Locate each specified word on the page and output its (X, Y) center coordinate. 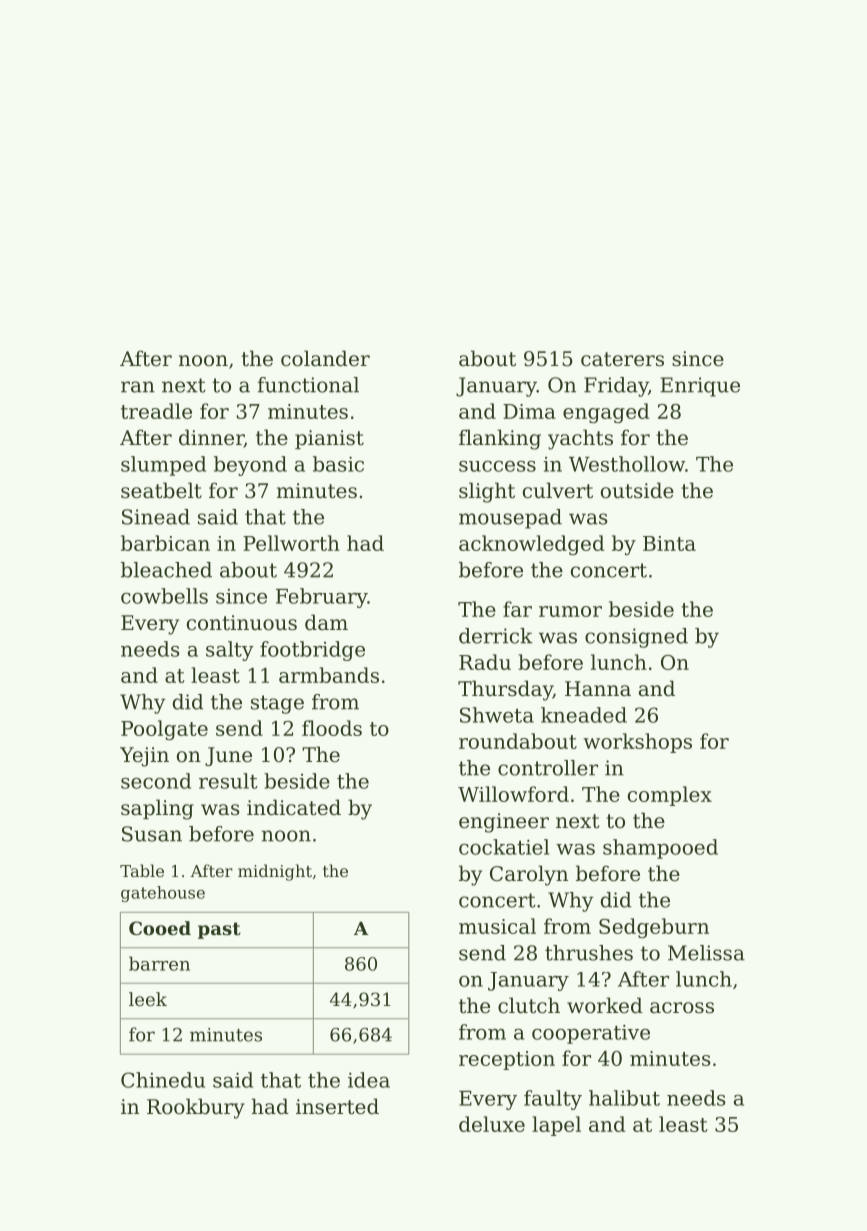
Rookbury (196, 1108)
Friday (616, 387)
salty (230, 651)
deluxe (492, 1124)
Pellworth (291, 543)
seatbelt (161, 490)
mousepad (510, 519)
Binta (669, 543)
